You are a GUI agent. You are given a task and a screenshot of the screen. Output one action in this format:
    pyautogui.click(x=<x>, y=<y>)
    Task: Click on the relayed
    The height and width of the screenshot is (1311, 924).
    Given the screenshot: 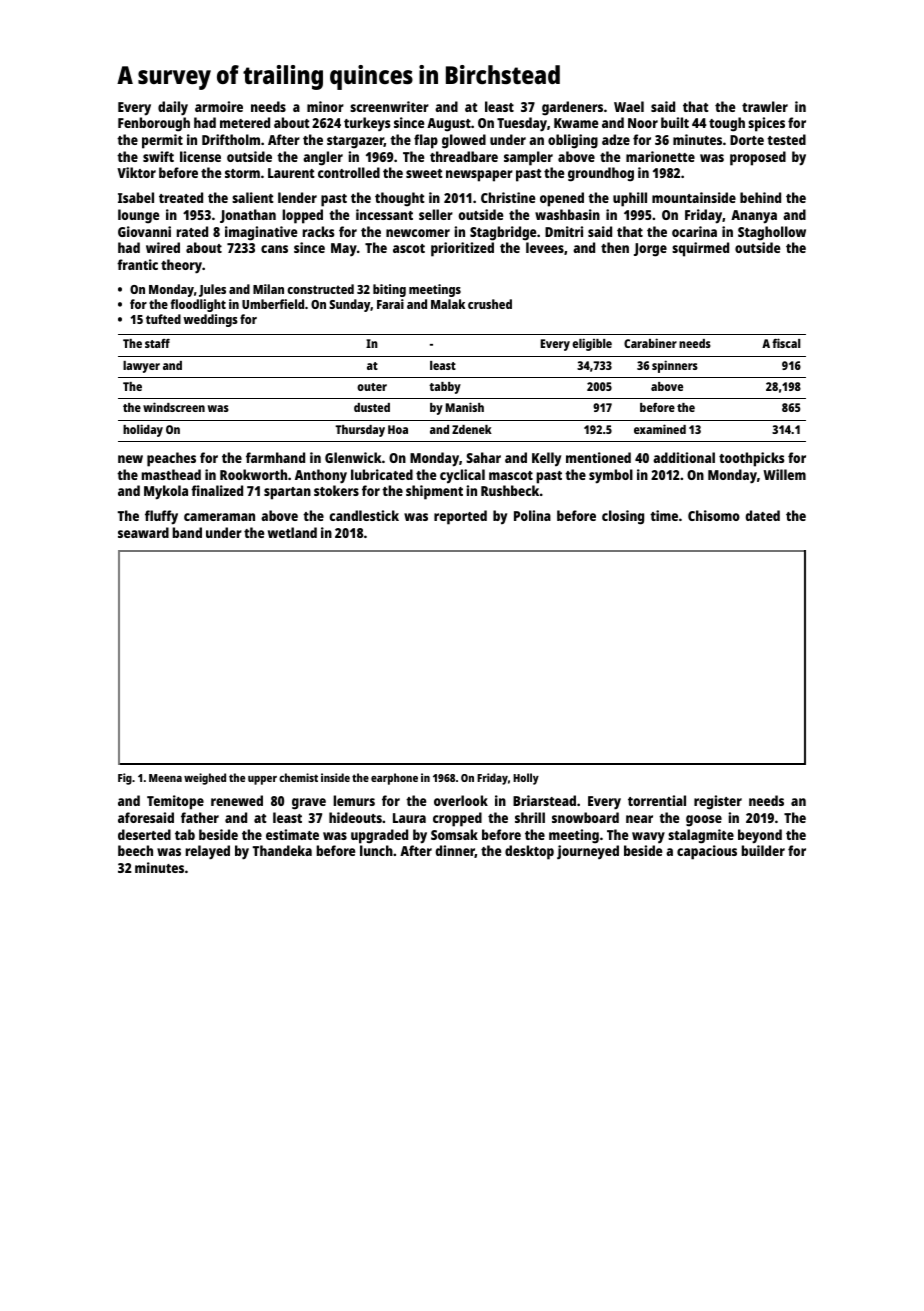 What is the action you would take?
    pyautogui.click(x=208, y=852)
